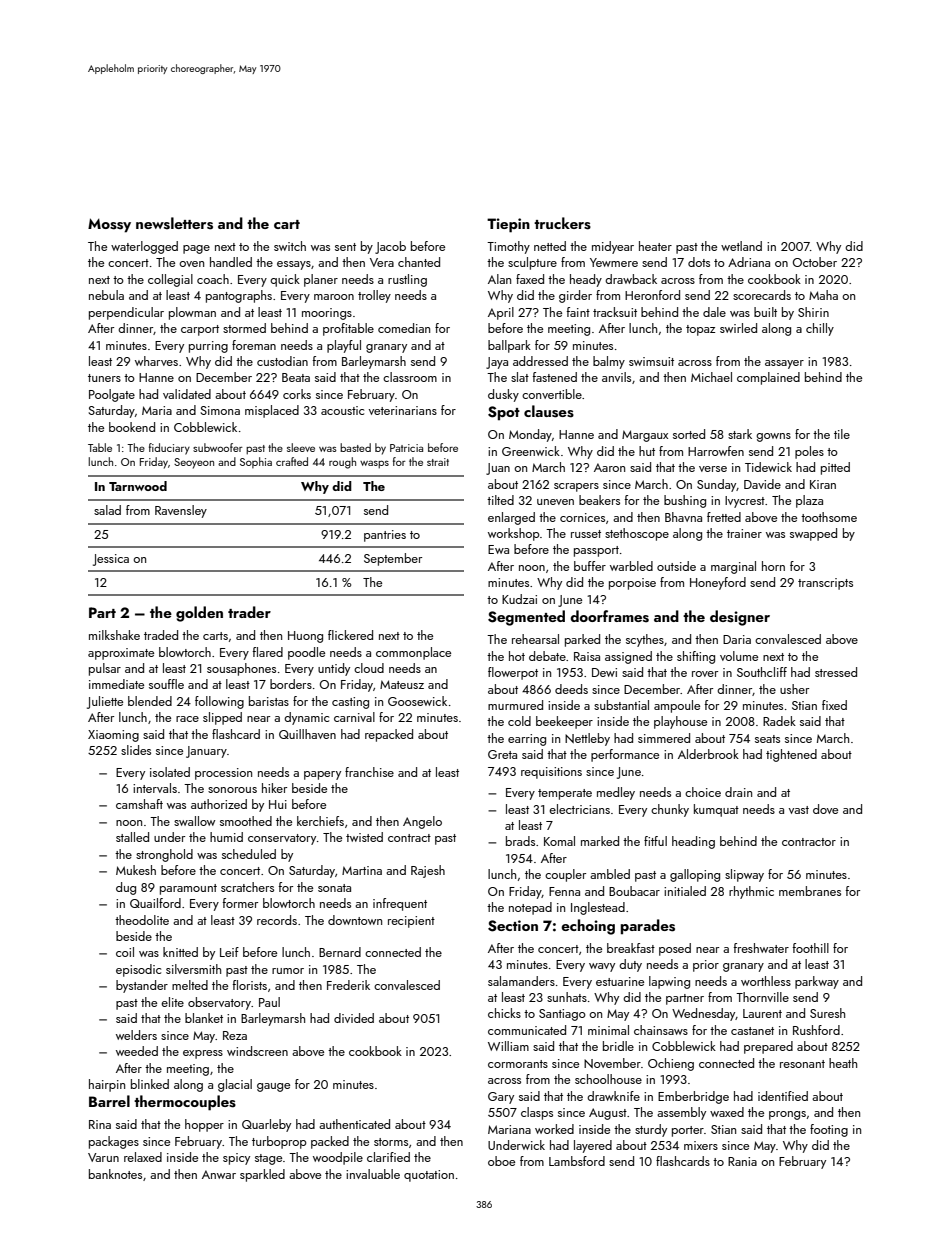 The width and height of the document is (952, 1233). What do you see at coordinates (170, 280) in the document?
I see `collegial` at bounding box center [170, 280].
